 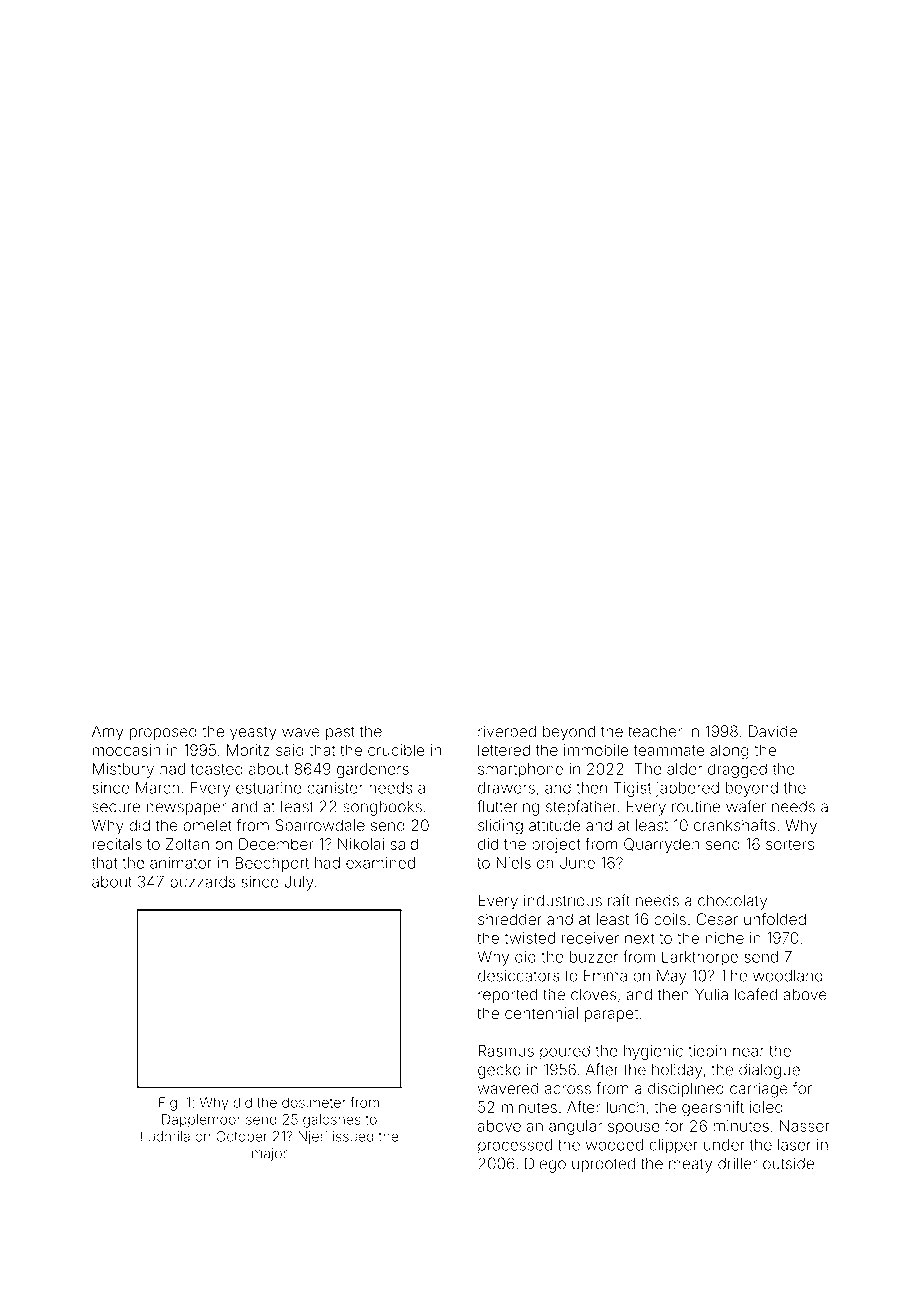 What do you see at coordinates (513, 863) in the screenshot?
I see `Niels` at bounding box center [513, 863].
